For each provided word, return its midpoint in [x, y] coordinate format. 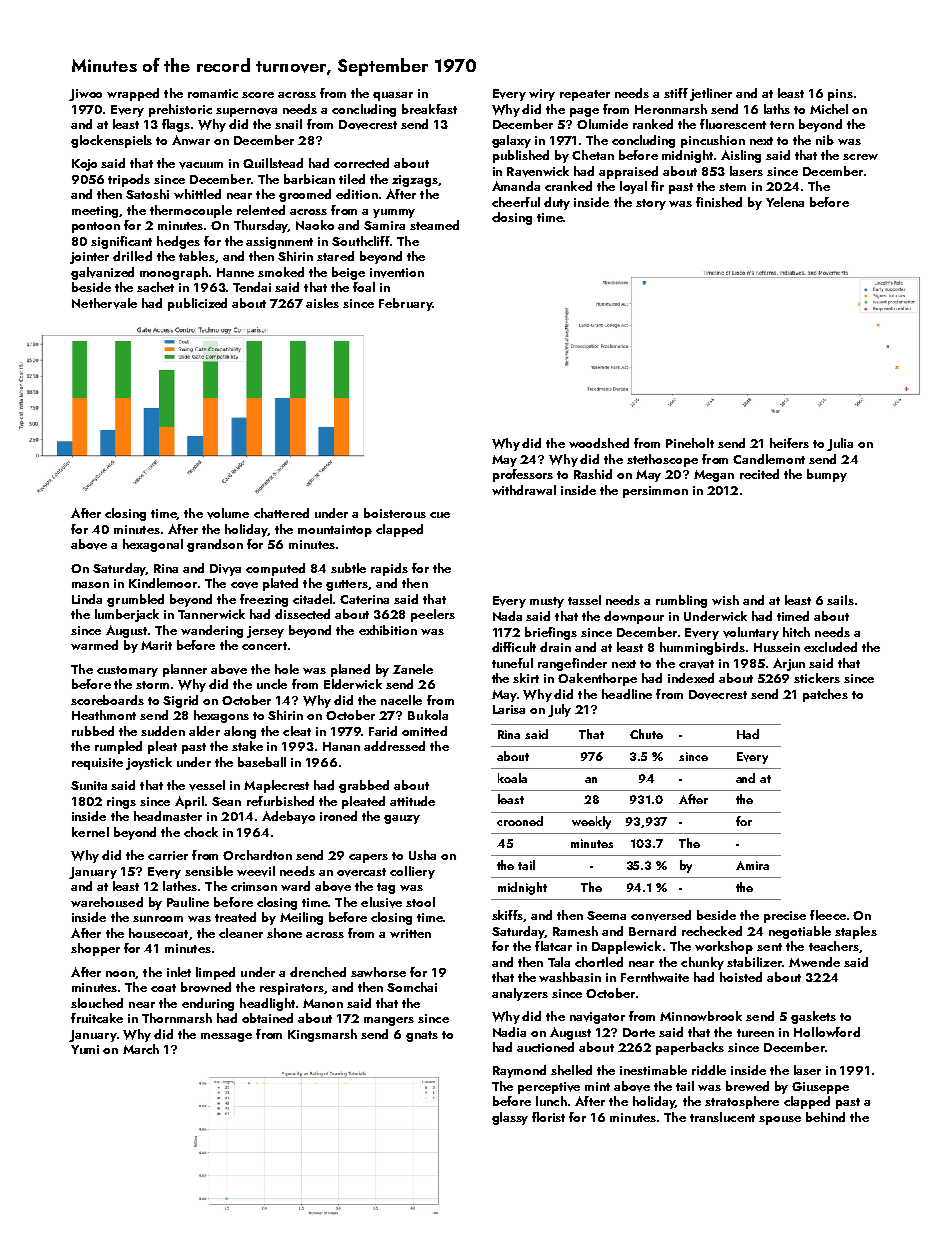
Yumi [85, 1049]
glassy [510, 1118]
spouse [780, 1120]
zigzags [415, 181]
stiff [676, 93]
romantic [213, 93]
